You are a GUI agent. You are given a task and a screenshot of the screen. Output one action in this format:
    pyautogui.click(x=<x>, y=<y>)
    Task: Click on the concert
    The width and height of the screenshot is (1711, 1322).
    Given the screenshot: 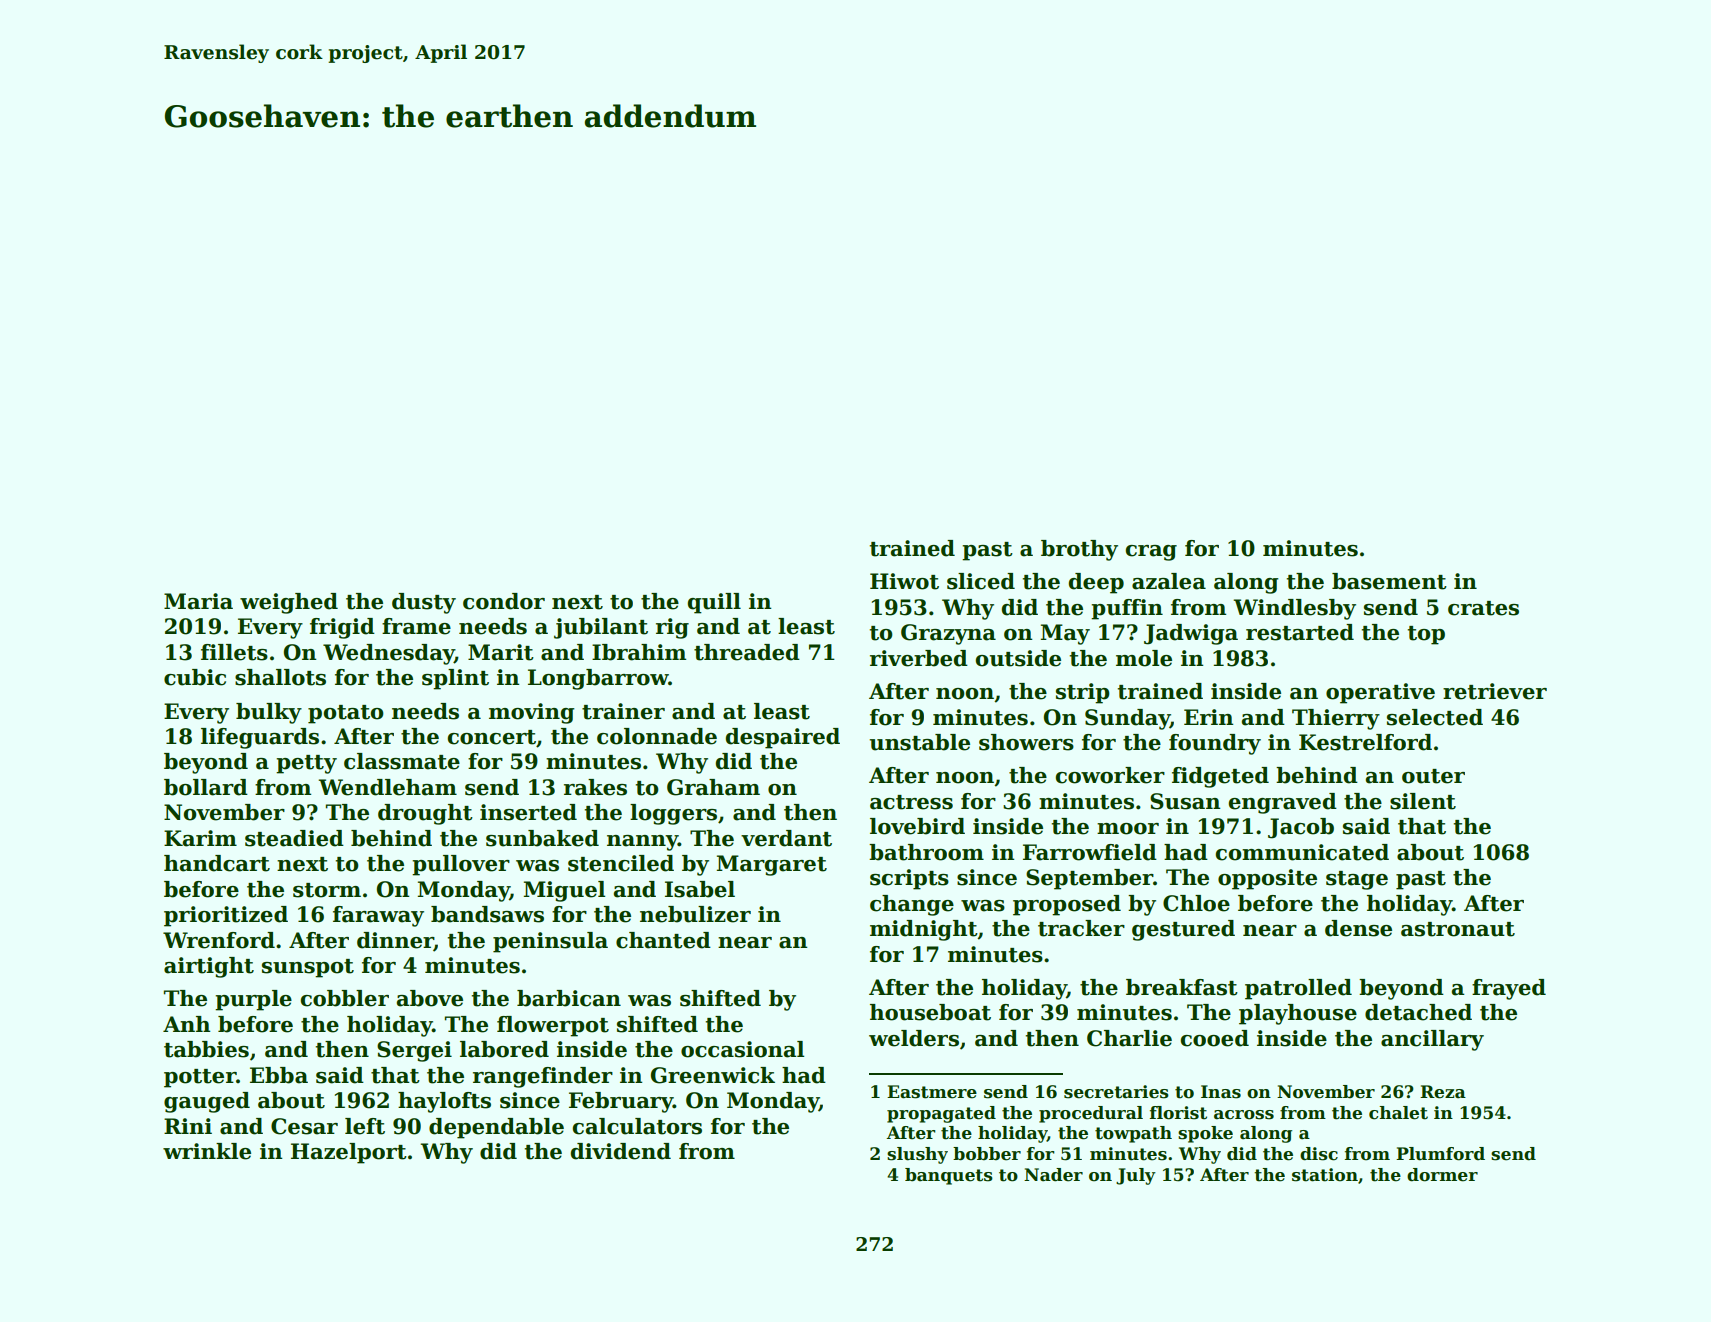 What is the action you would take?
    pyautogui.click(x=491, y=737)
